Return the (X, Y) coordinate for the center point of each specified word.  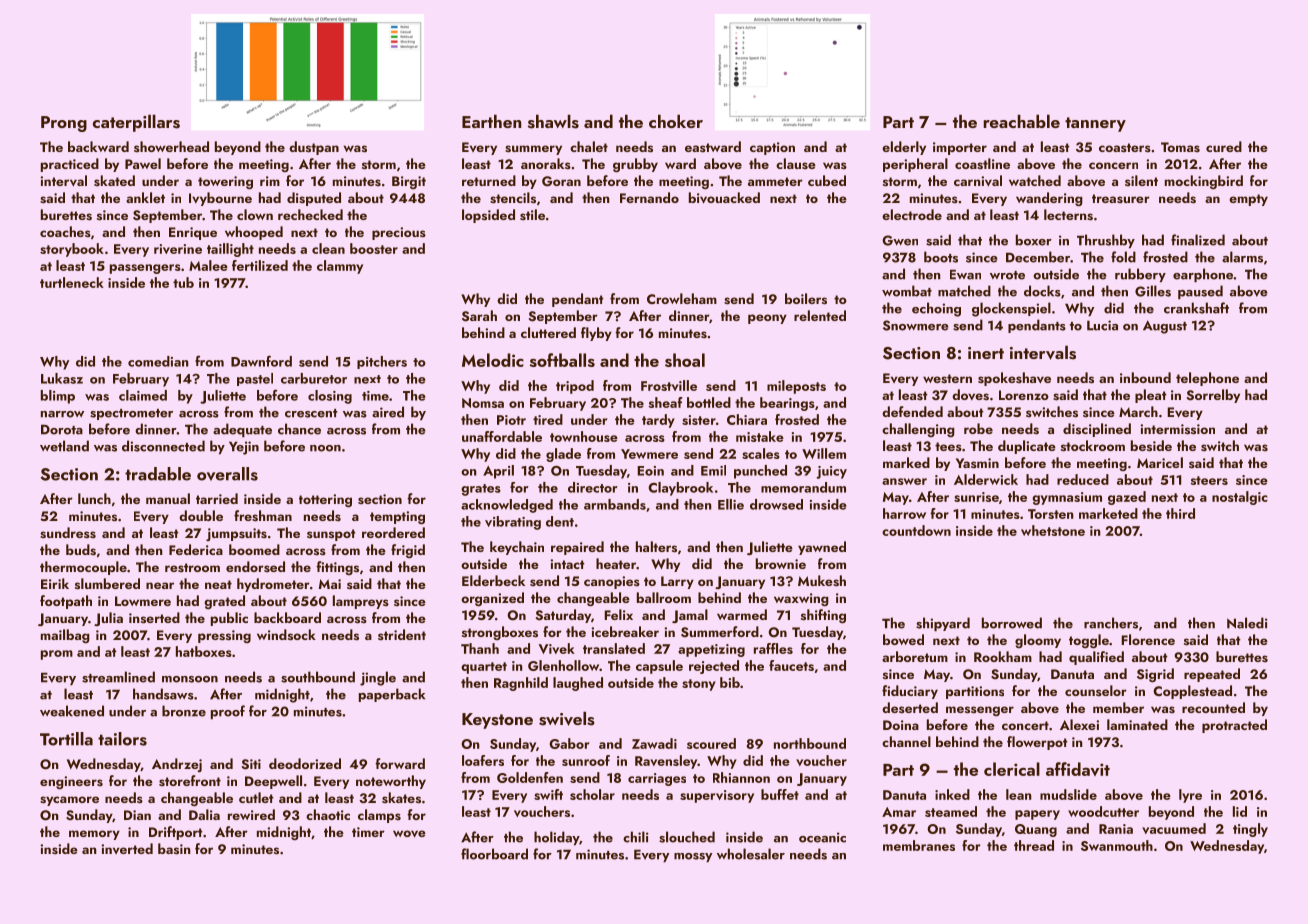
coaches (65, 231)
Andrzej (177, 765)
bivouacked (724, 198)
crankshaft (1196, 308)
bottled (709, 402)
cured (1224, 146)
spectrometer (131, 414)
